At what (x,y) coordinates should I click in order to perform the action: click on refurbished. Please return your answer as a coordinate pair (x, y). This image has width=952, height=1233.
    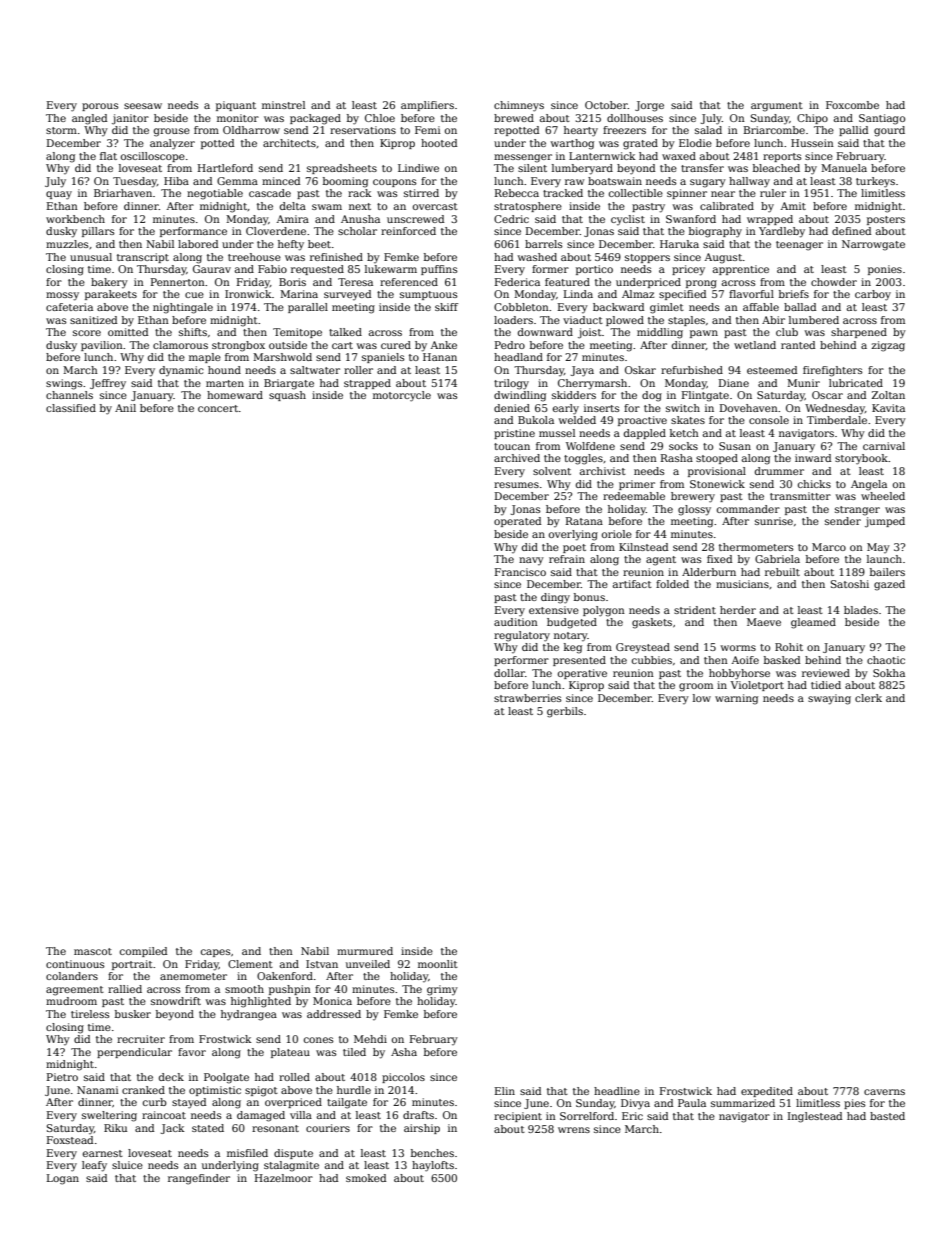
    Looking at the image, I should click on (692, 370).
